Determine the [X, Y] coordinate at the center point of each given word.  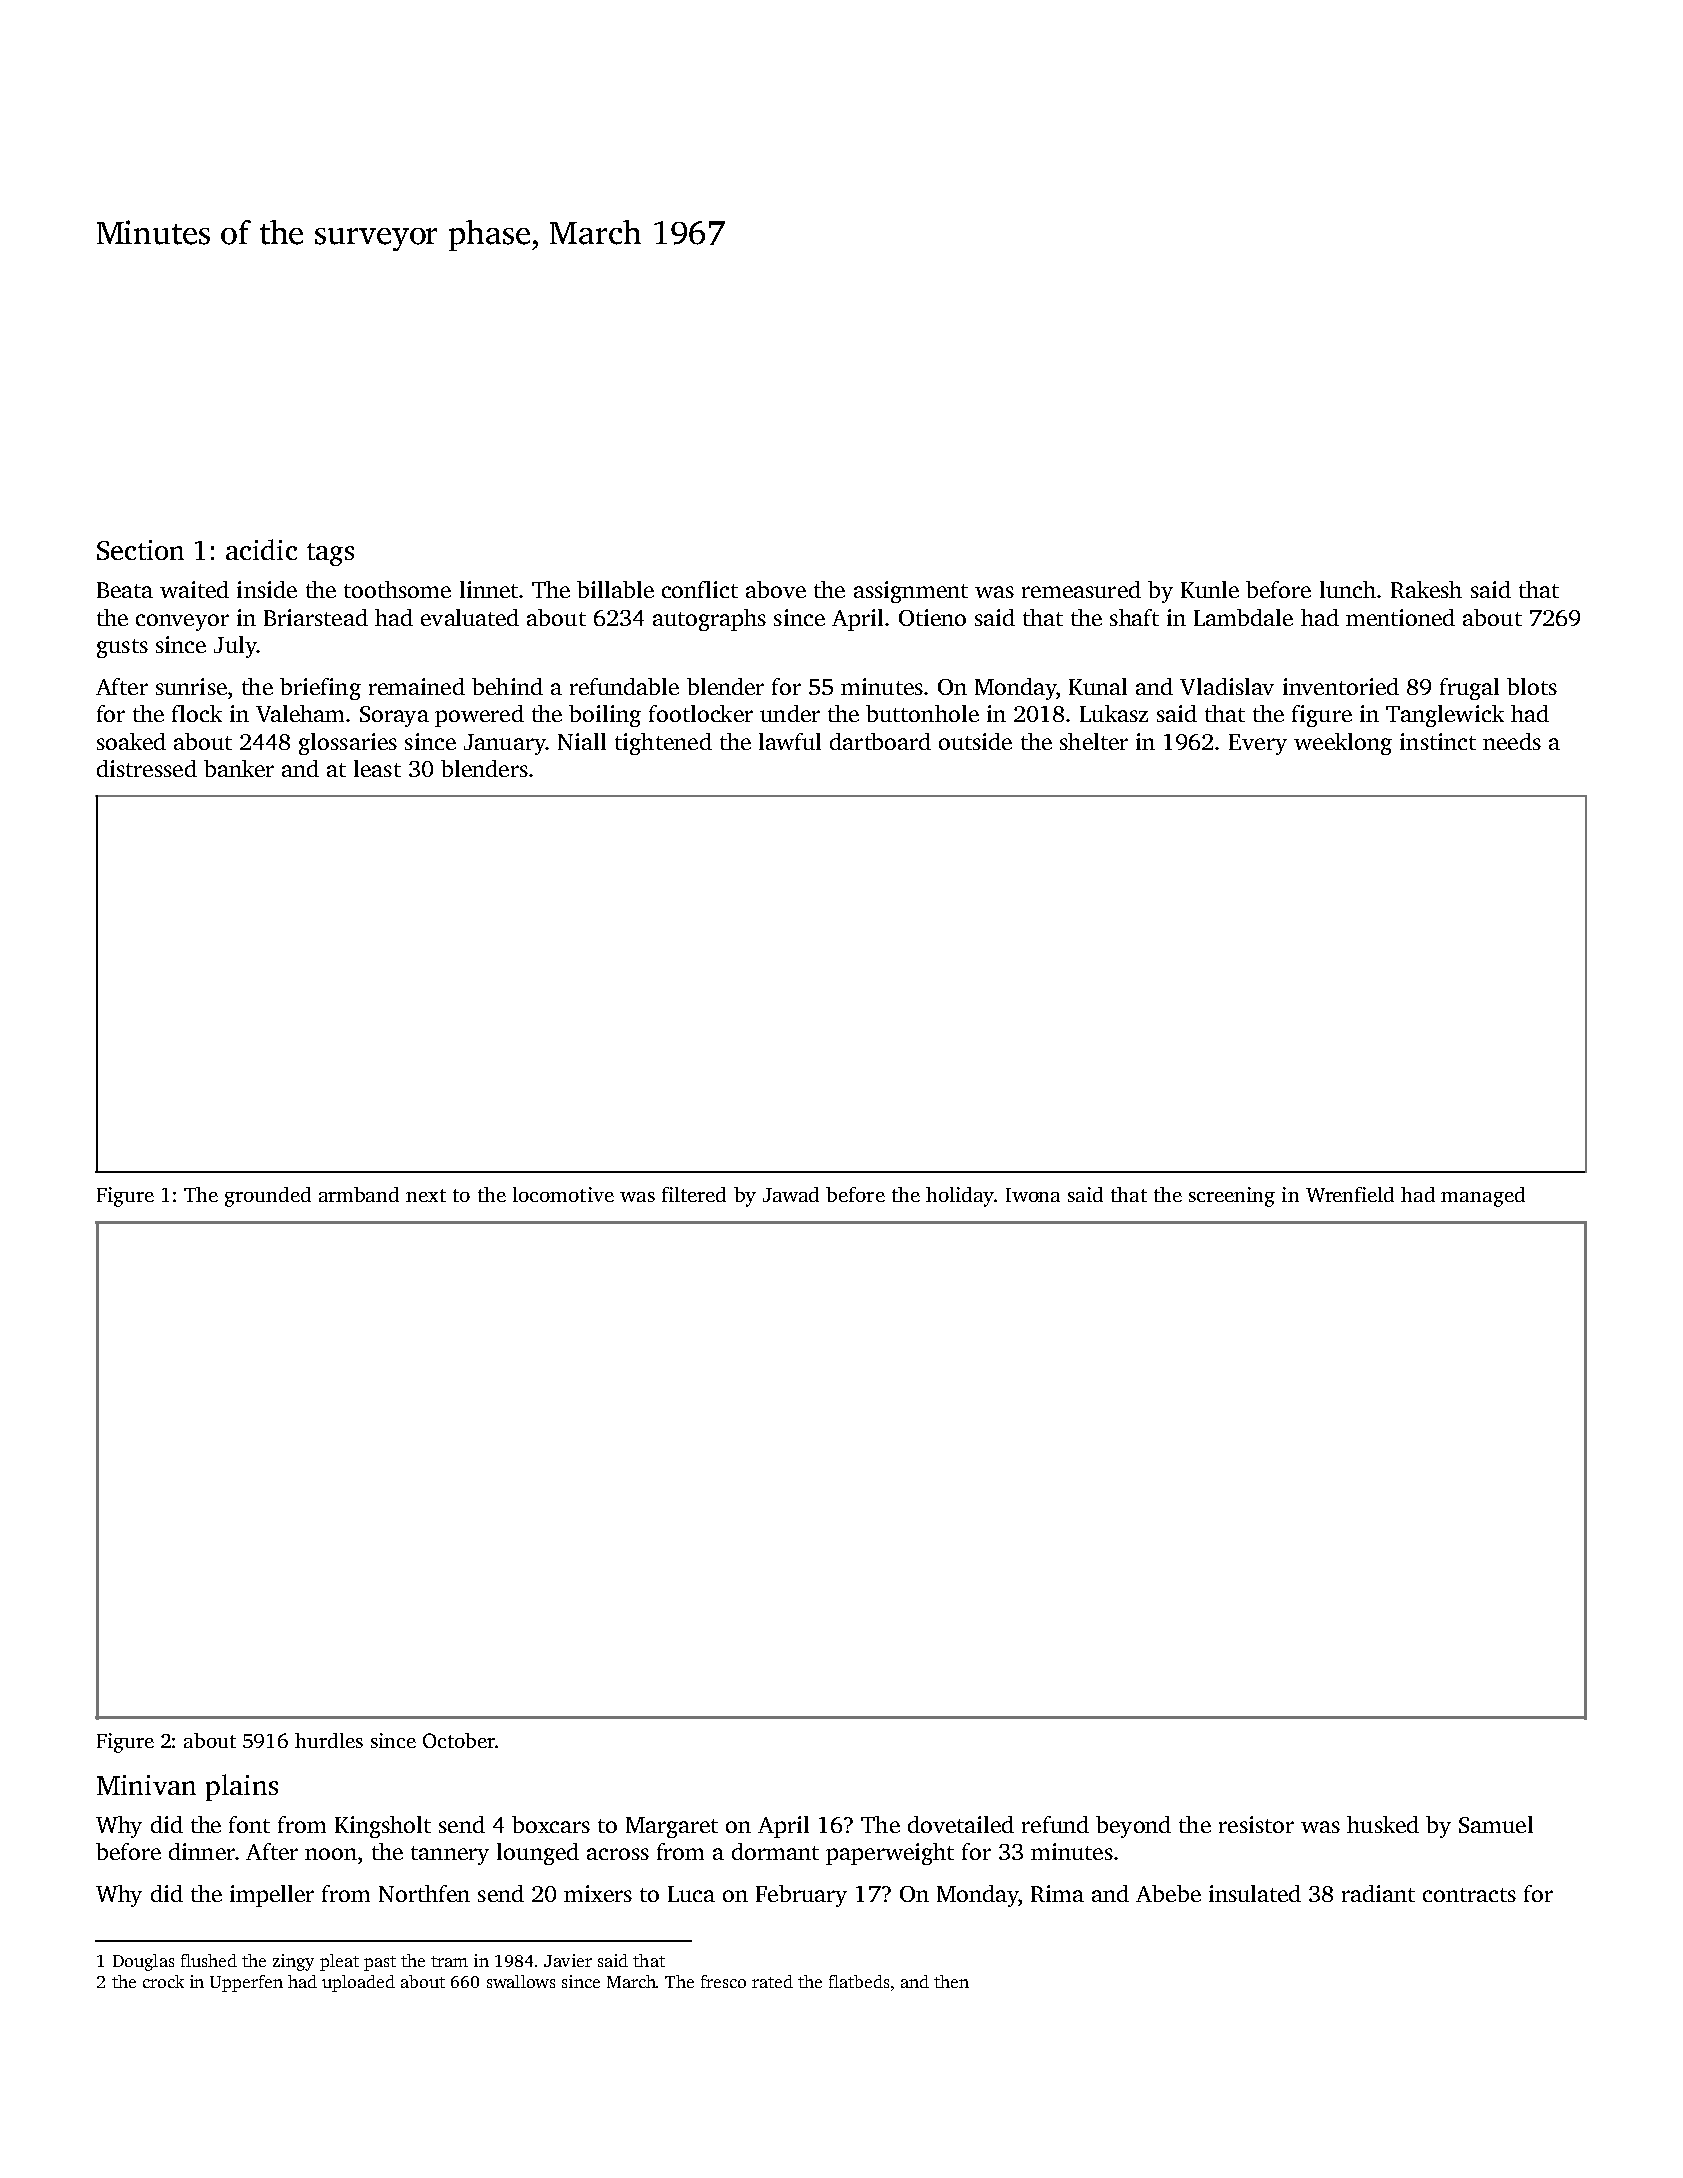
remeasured [1081, 589]
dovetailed [961, 1824]
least [377, 768]
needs [1512, 741]
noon [331, 1854]
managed [1483, 1197]
